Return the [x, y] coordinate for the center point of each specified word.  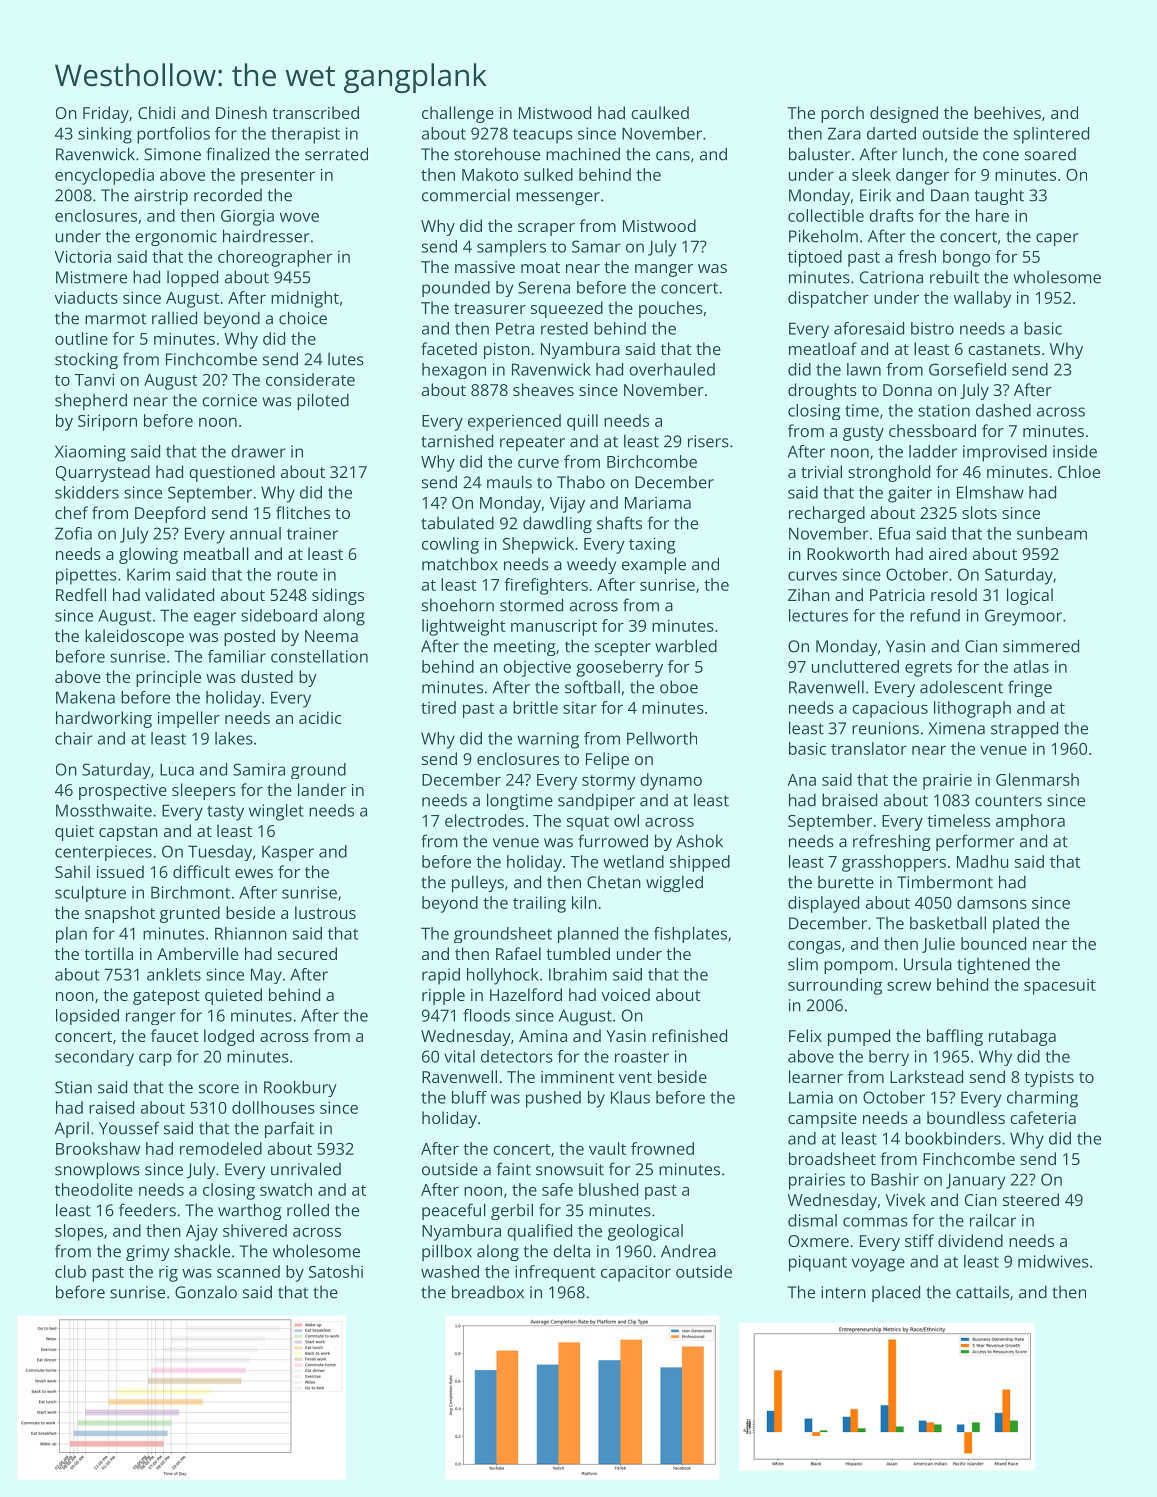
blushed [608, 1189]
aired [948, 553]
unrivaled [306, 1169]
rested [564, 328]
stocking [86, 360]
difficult [201, 871]
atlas [1031, 666]
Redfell [81, 594]
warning [548, 740]
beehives [1007, 112]
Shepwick [538, 545]
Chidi [156, 112]
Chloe [1079, 471]
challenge [458, 114]
